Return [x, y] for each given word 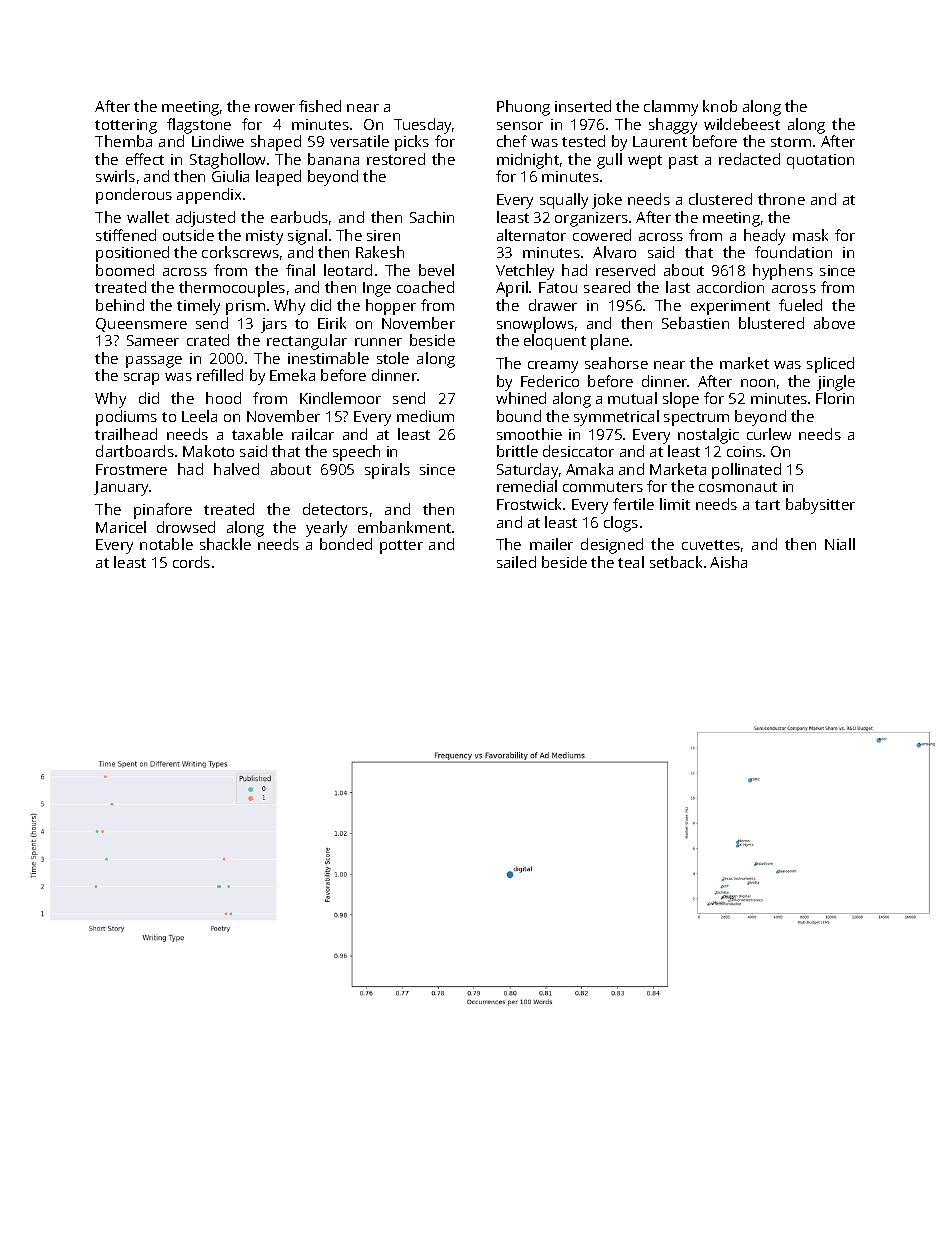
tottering [126, 126]
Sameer [153, 340]
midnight [528, 161]
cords [191, 562]
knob [720, 106]
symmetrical [616, 418]
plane [610, 342]
